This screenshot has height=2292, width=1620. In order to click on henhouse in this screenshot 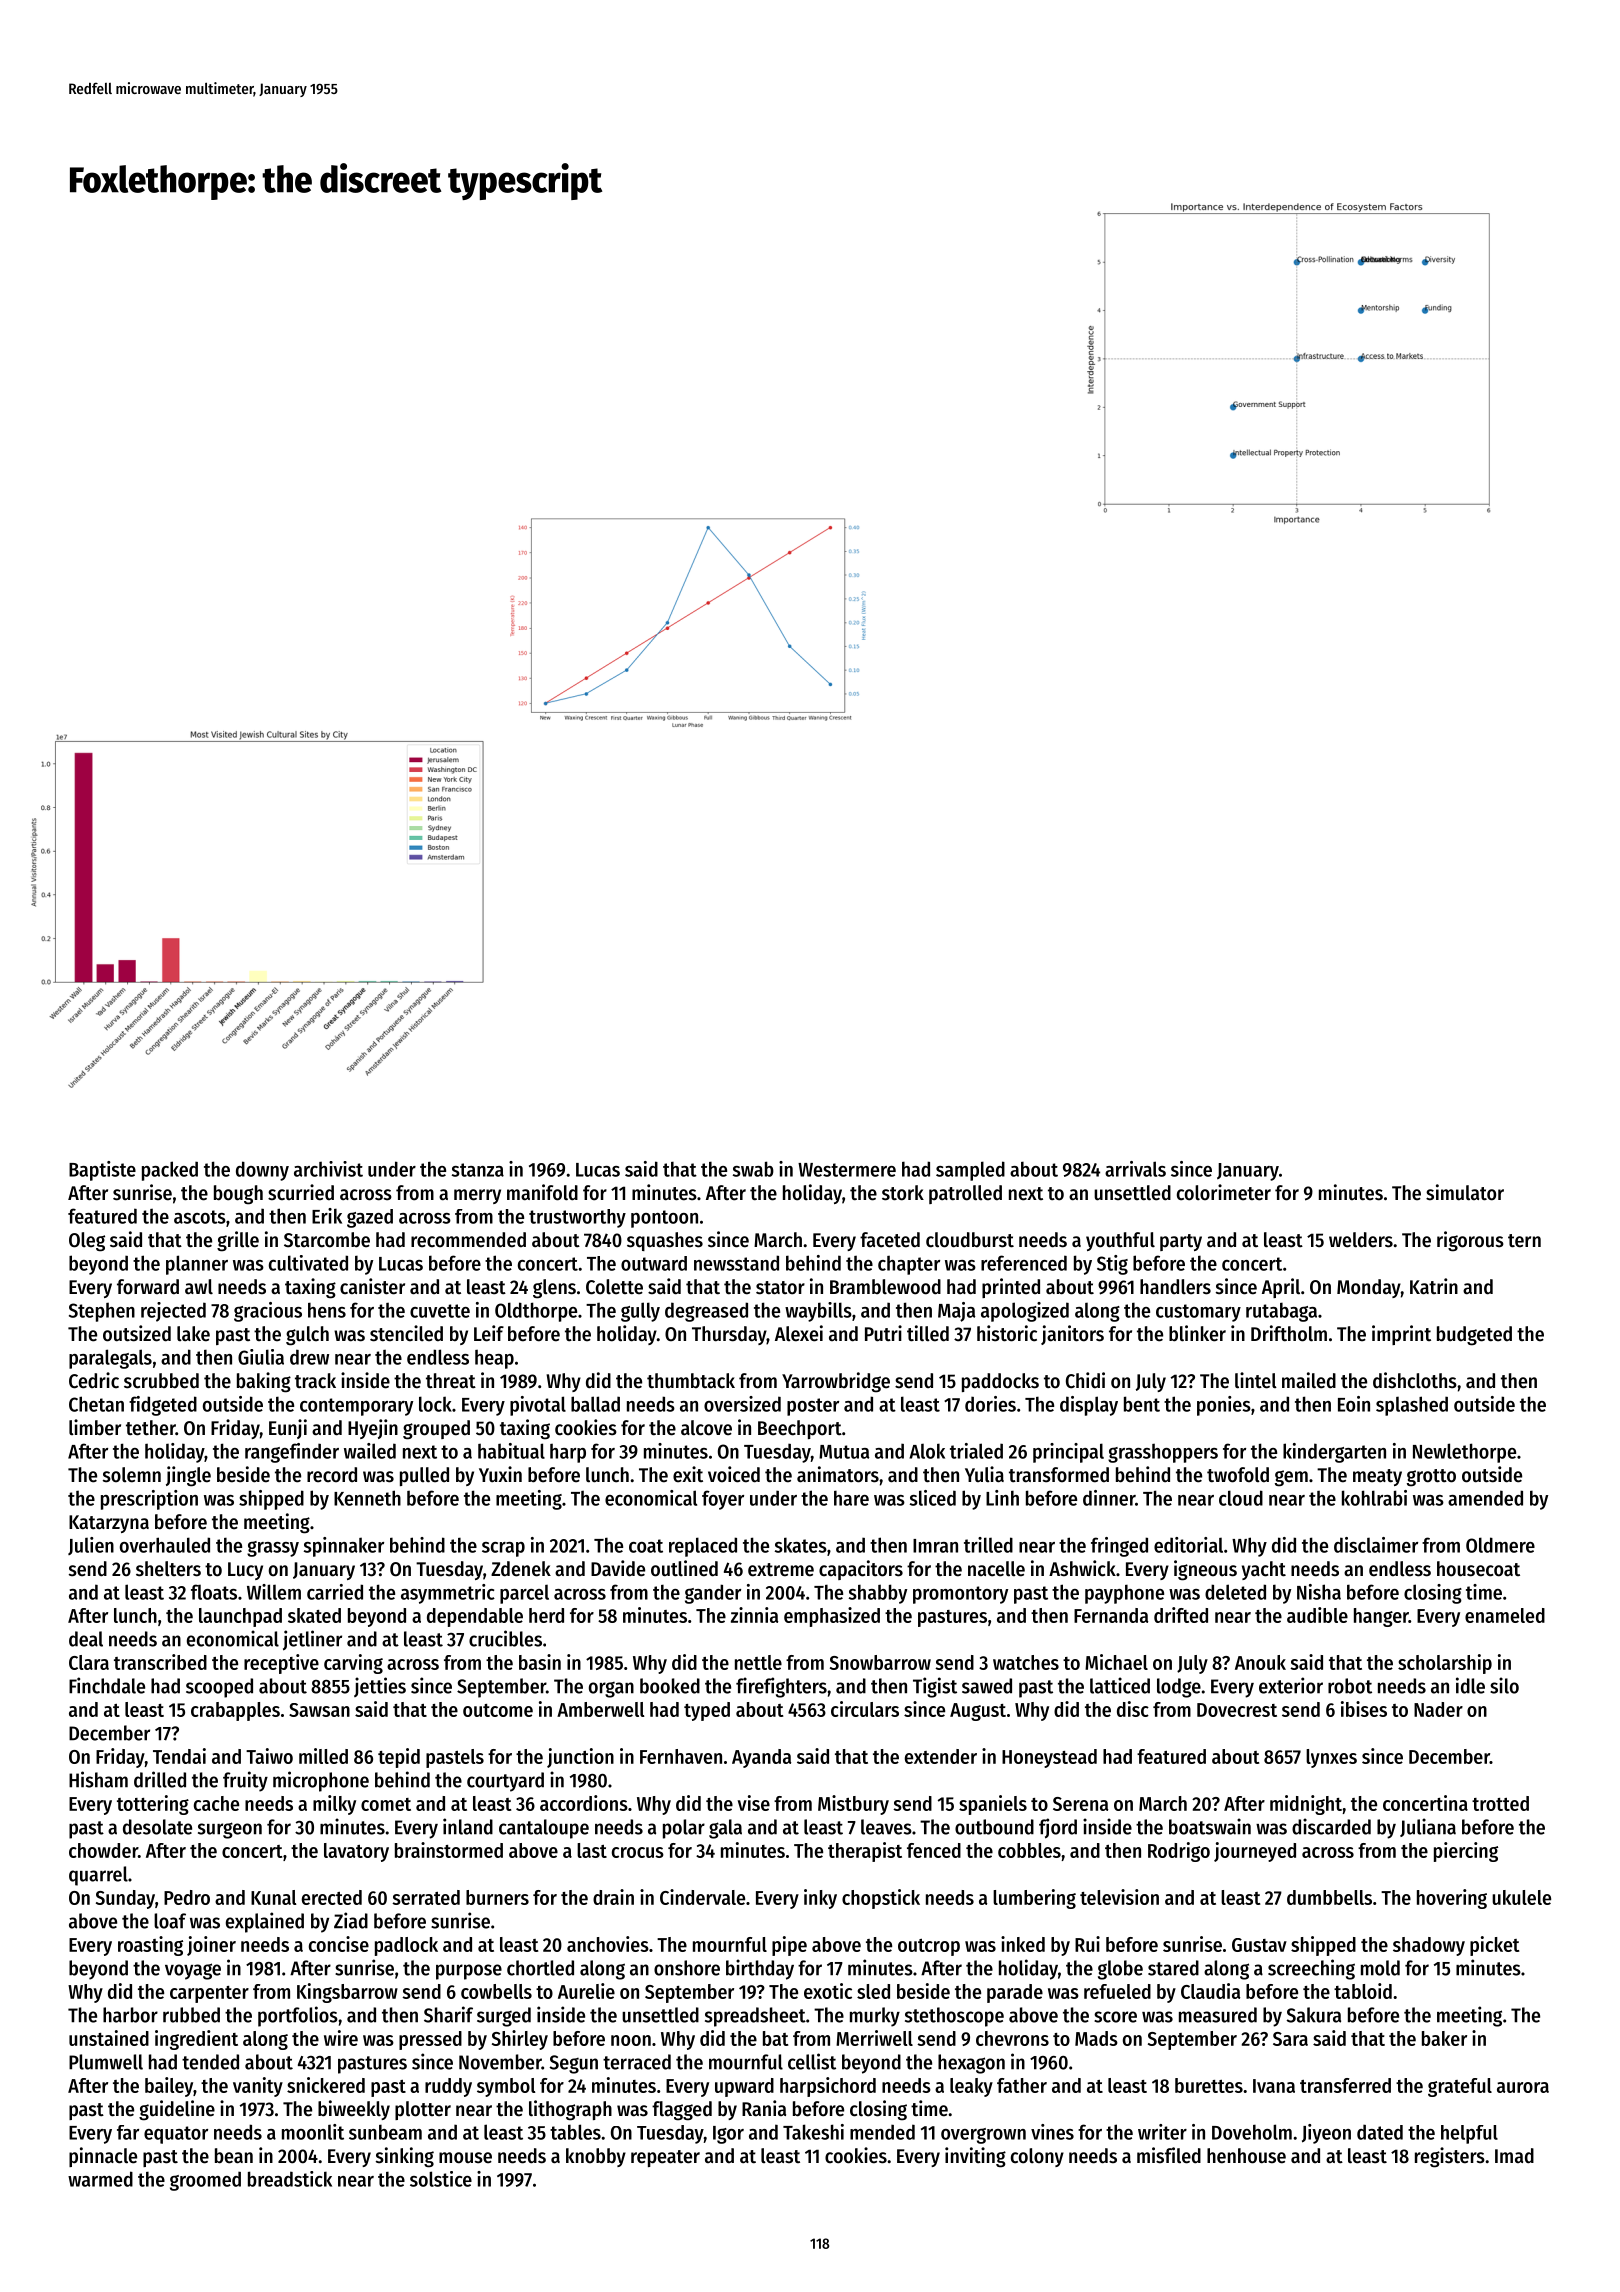, I will do `click(1246, 2156)`.
